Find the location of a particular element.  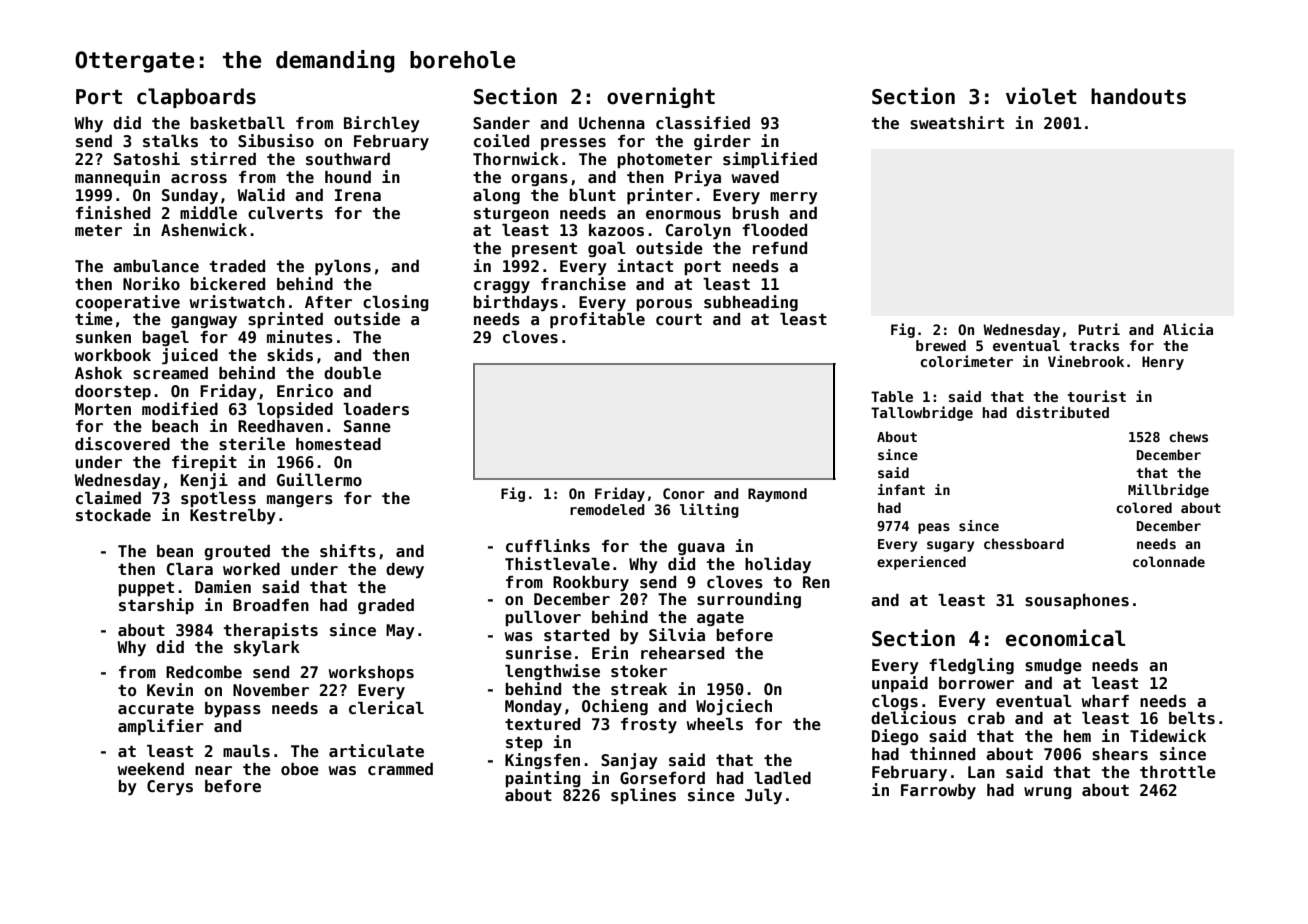

Erin is located at coordinates (610, 652).
